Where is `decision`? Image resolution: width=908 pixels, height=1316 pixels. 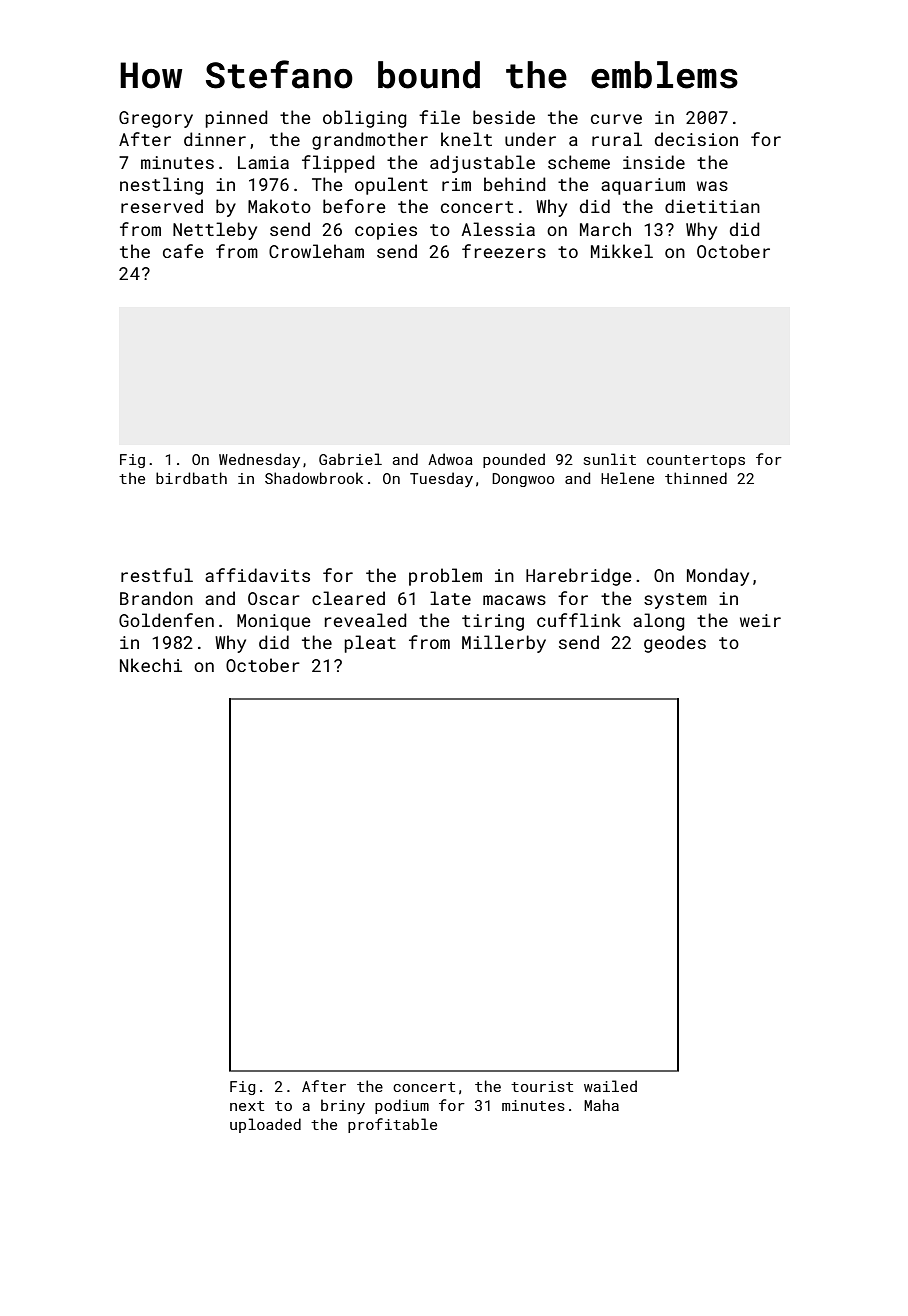 decision is located at coordinates (696, 139).
